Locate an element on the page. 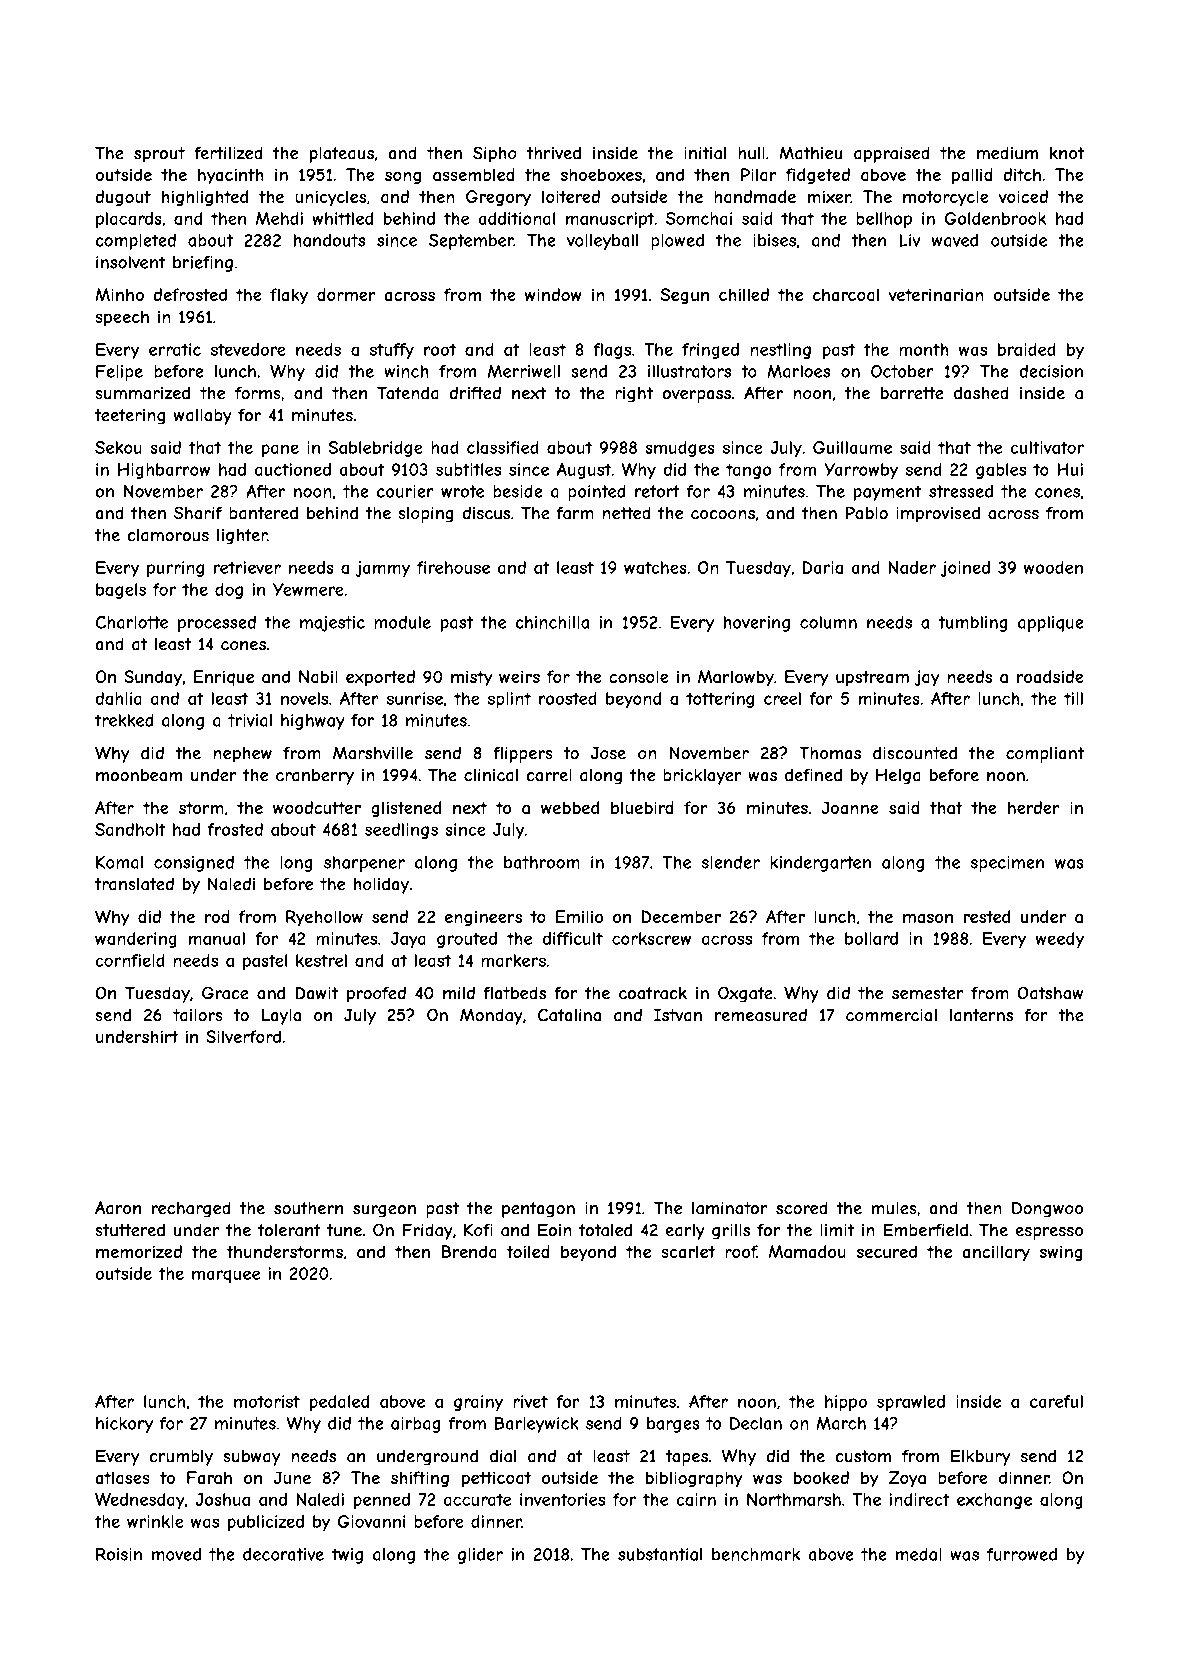  lanterns is located at coordinates (981, 1015).
